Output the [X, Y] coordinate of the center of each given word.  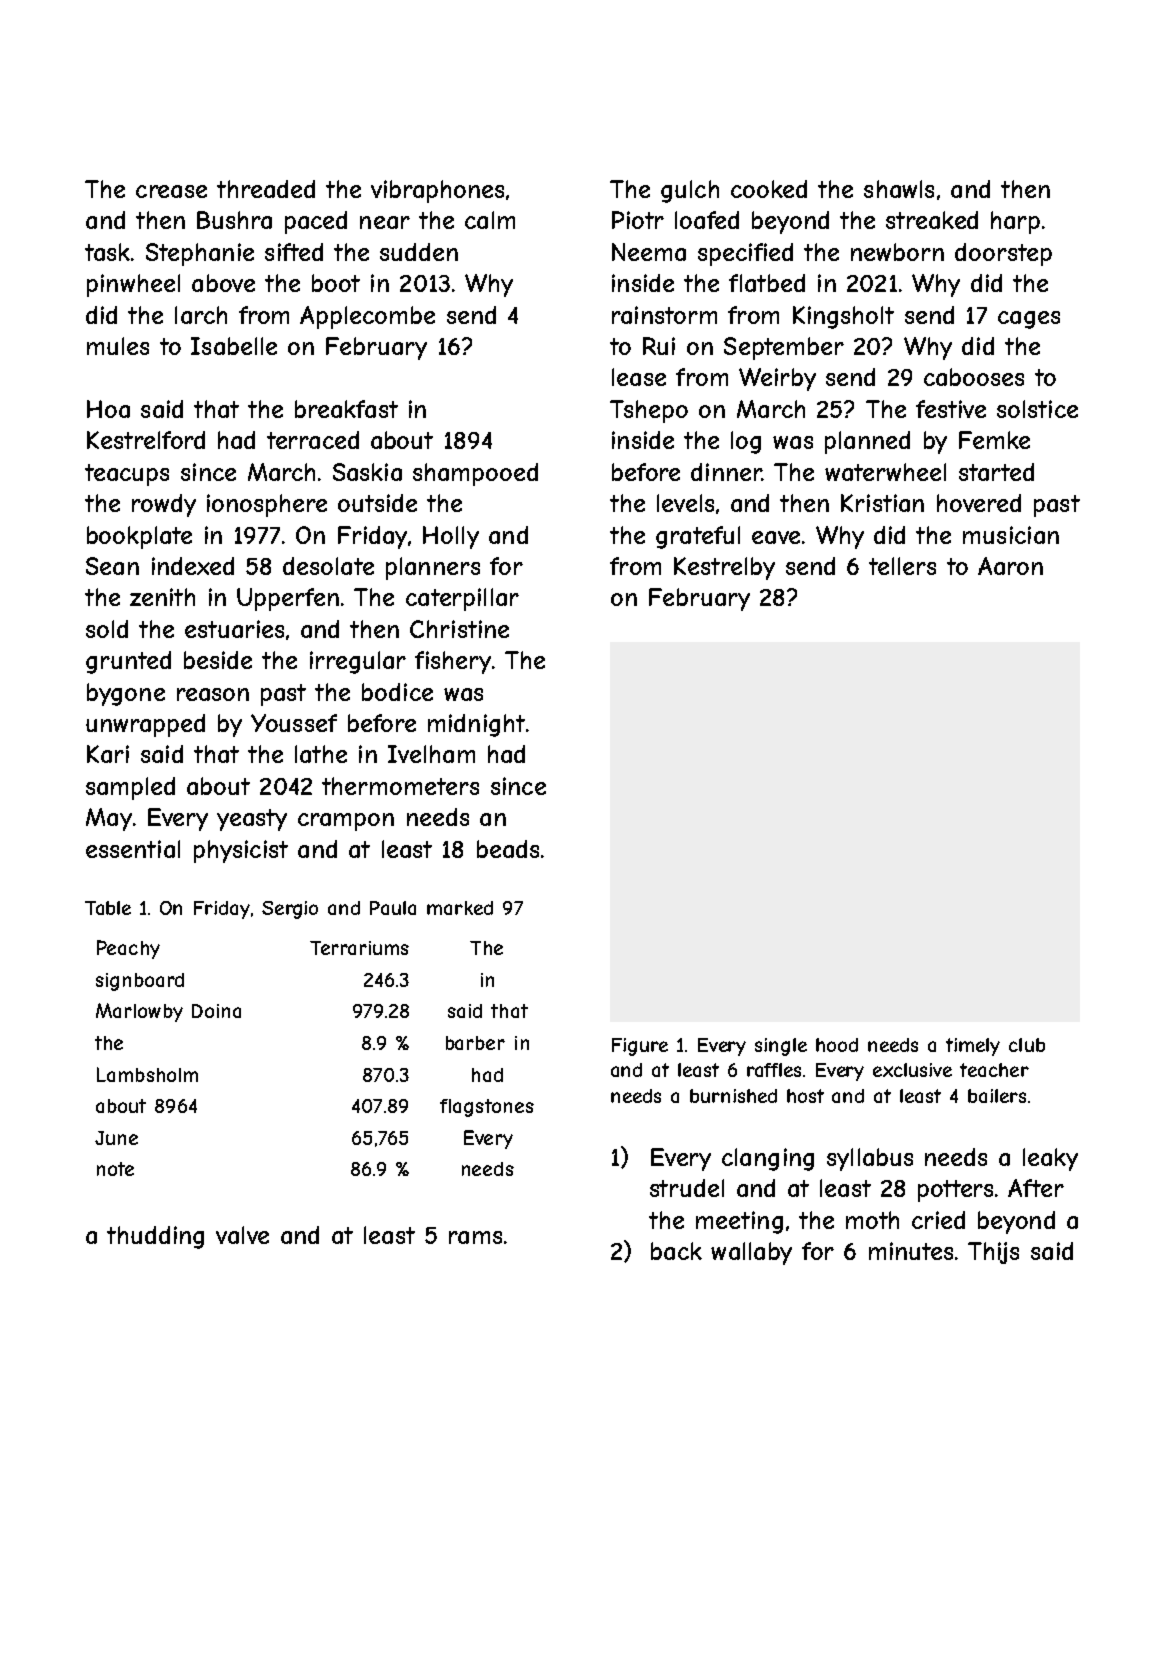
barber [475, 1043]
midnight [476, 725]
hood [837, 1045]
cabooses [974, 377]
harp [1015, 222]
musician [1011, 535]
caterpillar [462, 599]
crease [171, 191]
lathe [321, 754]
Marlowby [139, 1012]
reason [213, 694]
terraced [313, 440]
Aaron [1010, 566]
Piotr [638, 220]
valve [242, 1235]
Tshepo [649, 411]
